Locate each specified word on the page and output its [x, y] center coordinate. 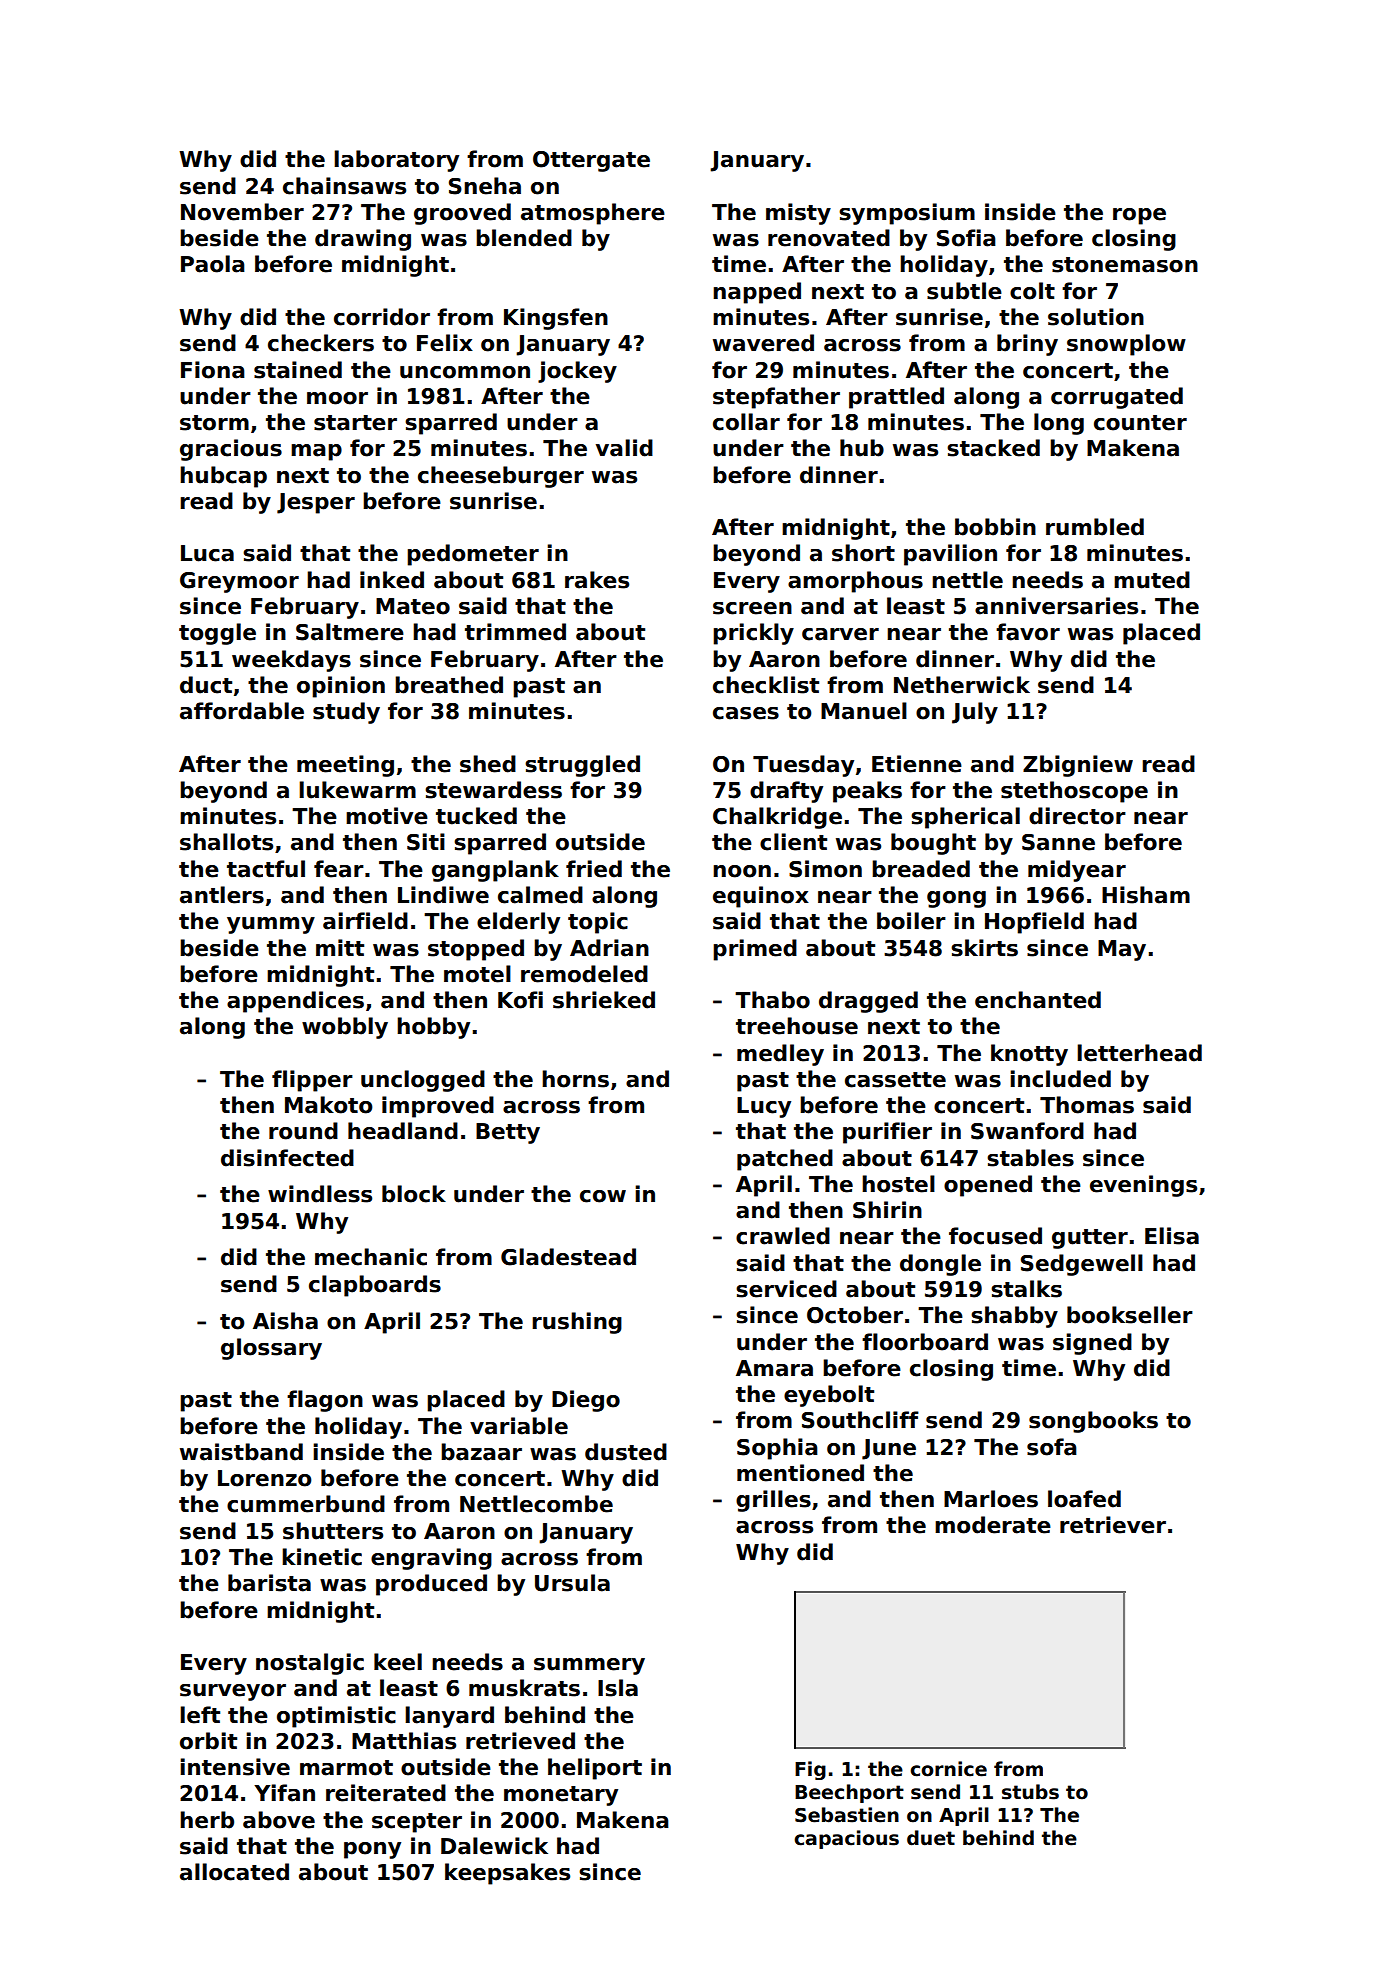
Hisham [1146, 895]
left [200, 1715]
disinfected [287, 1158]
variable [519, 1426]
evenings [1143, 1186]
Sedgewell [1082, 1265]
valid [624, 448]
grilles [773, 1501]
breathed [449, 685]
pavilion [950, 555]
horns [575, 1079]
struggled [582, 766]
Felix [445, 343]
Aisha [285, 1321]
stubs [1030, 1792]
